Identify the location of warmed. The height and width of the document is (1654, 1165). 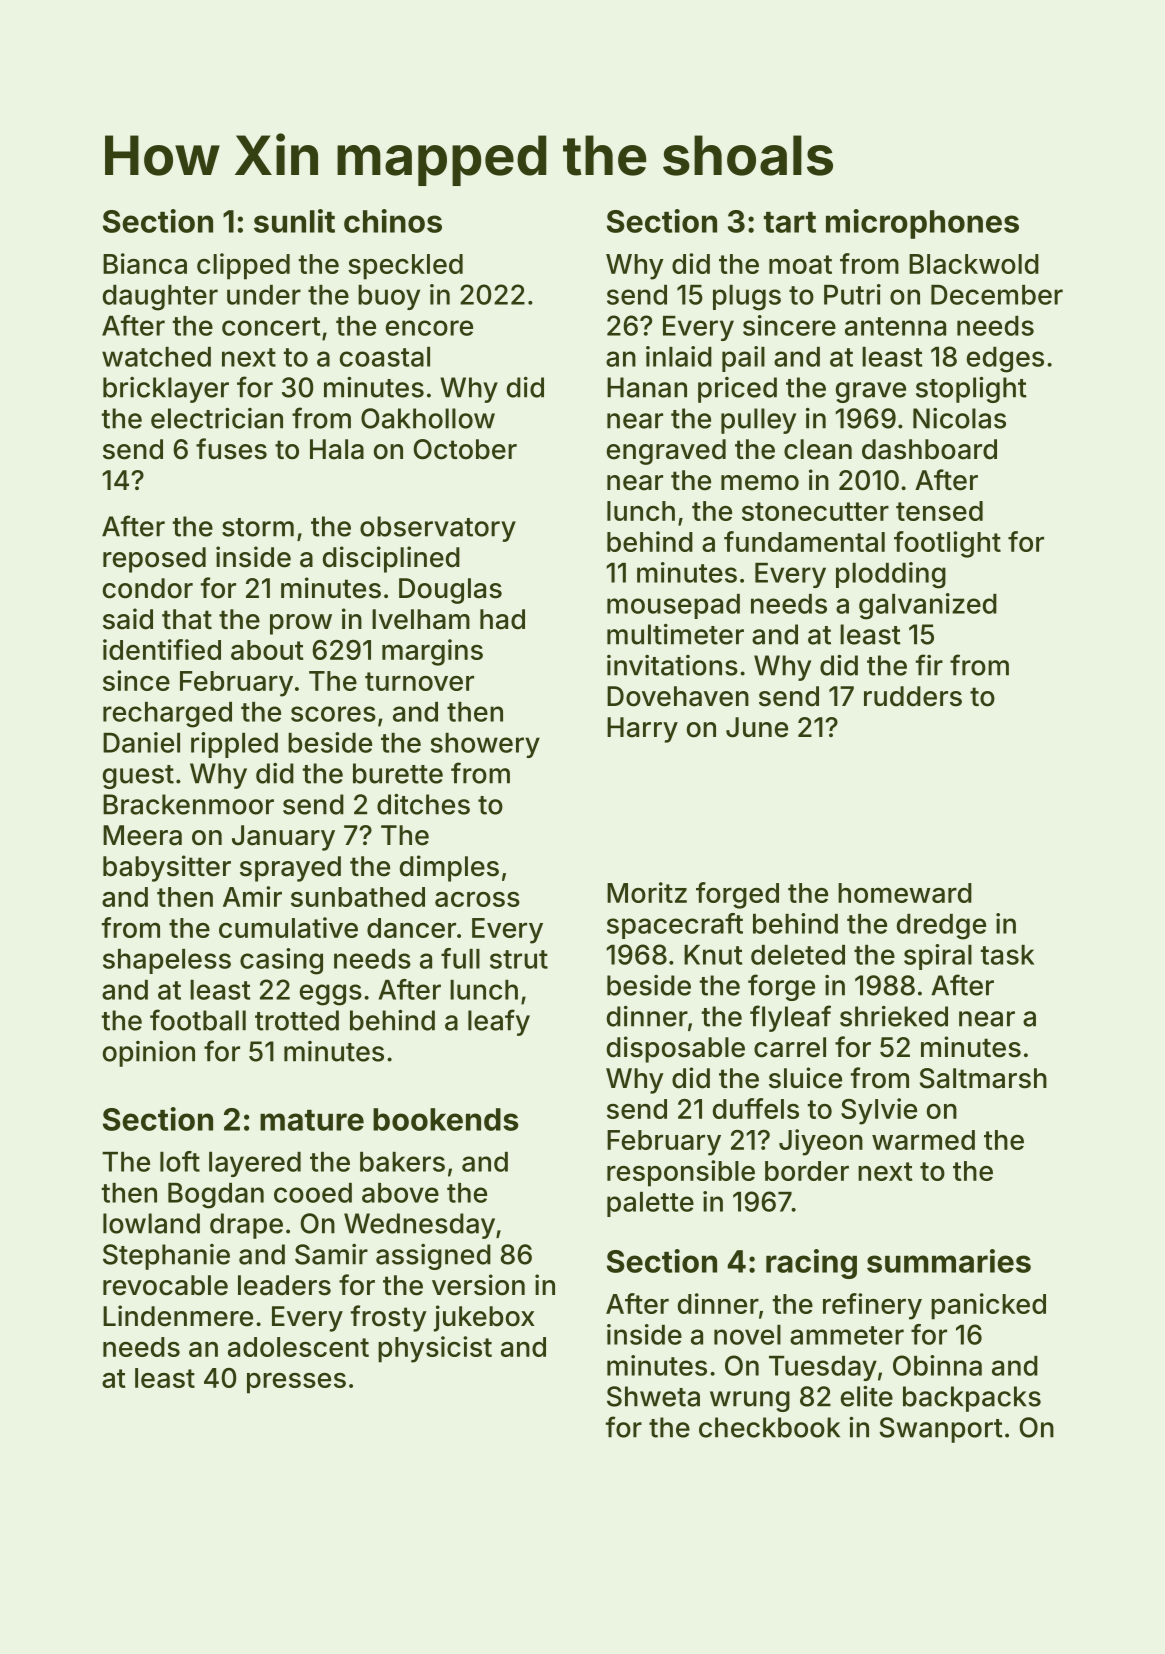
(923, 1140).
